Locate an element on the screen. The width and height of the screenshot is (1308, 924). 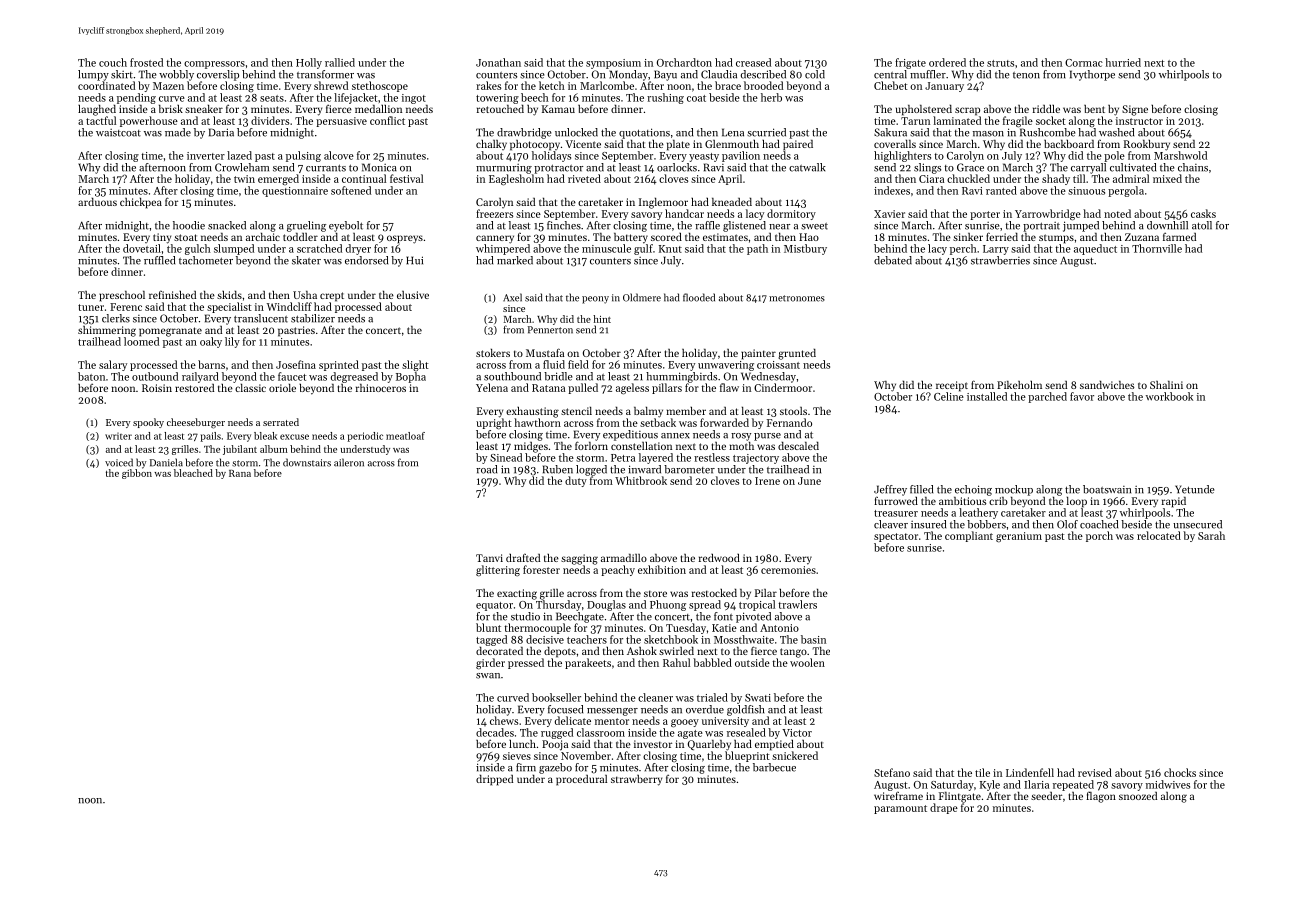
Phuong is located at coordinates (668, 605).
